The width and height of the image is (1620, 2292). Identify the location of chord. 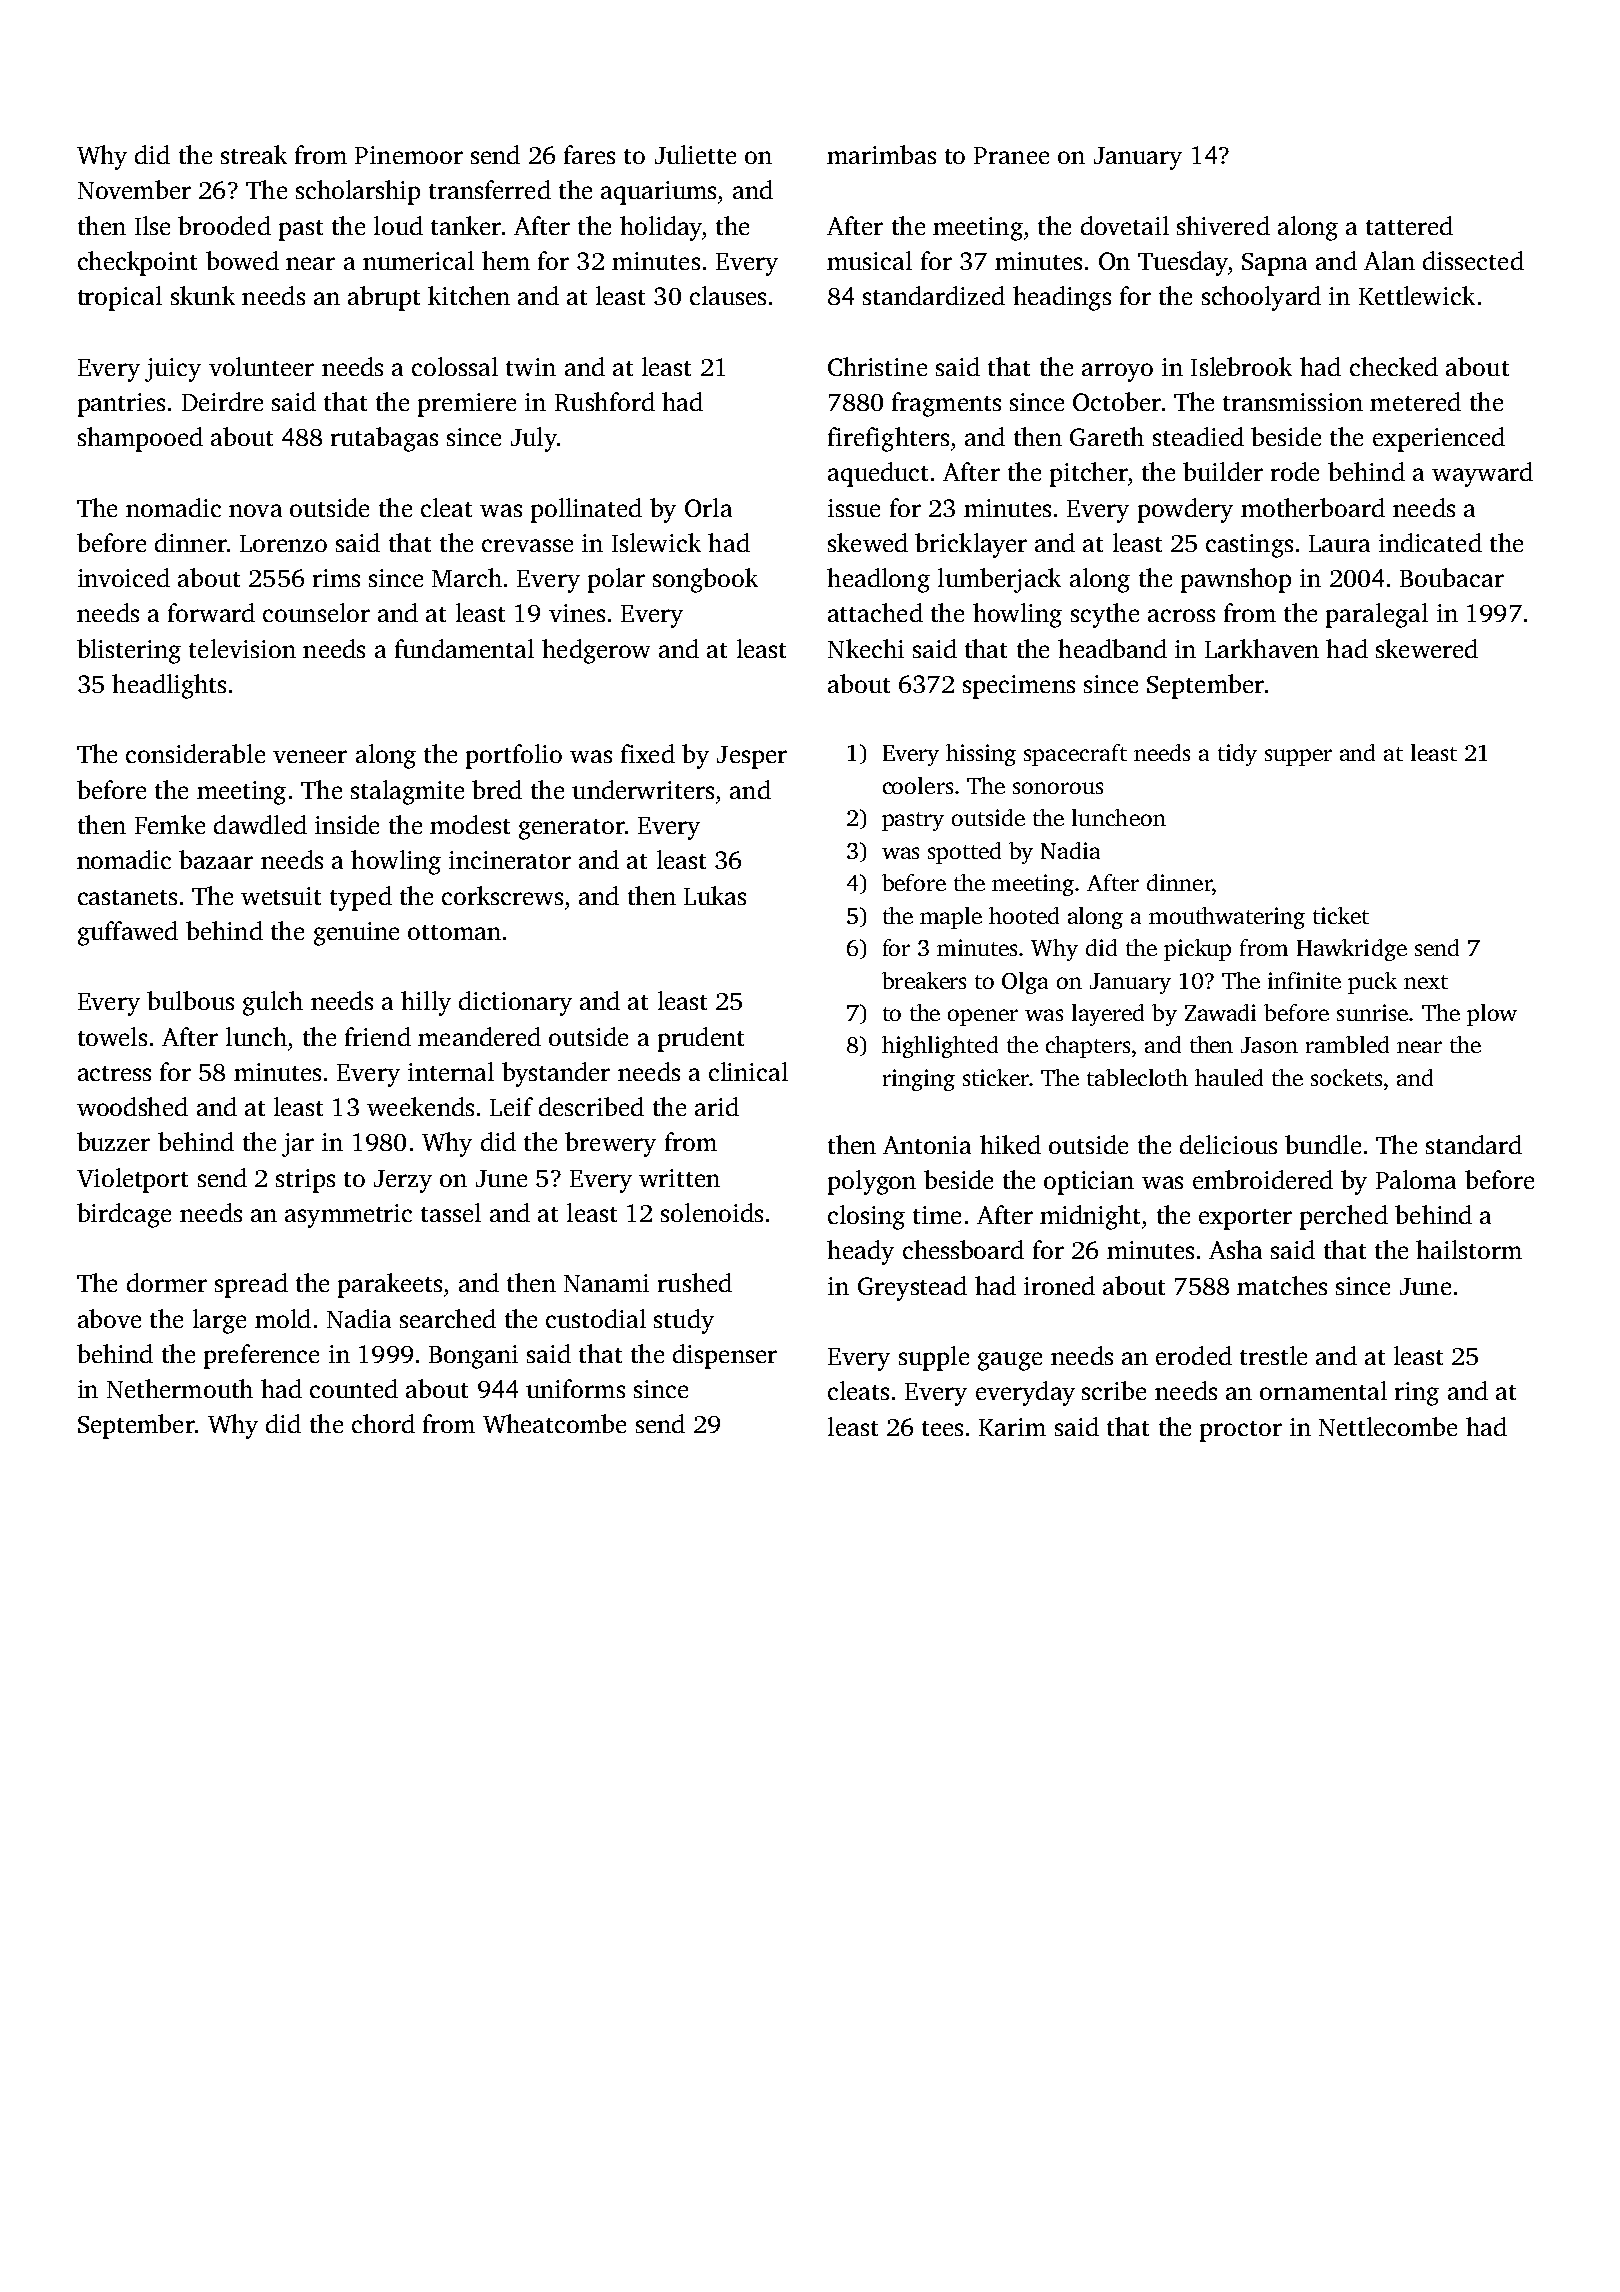
(383, 1423).
